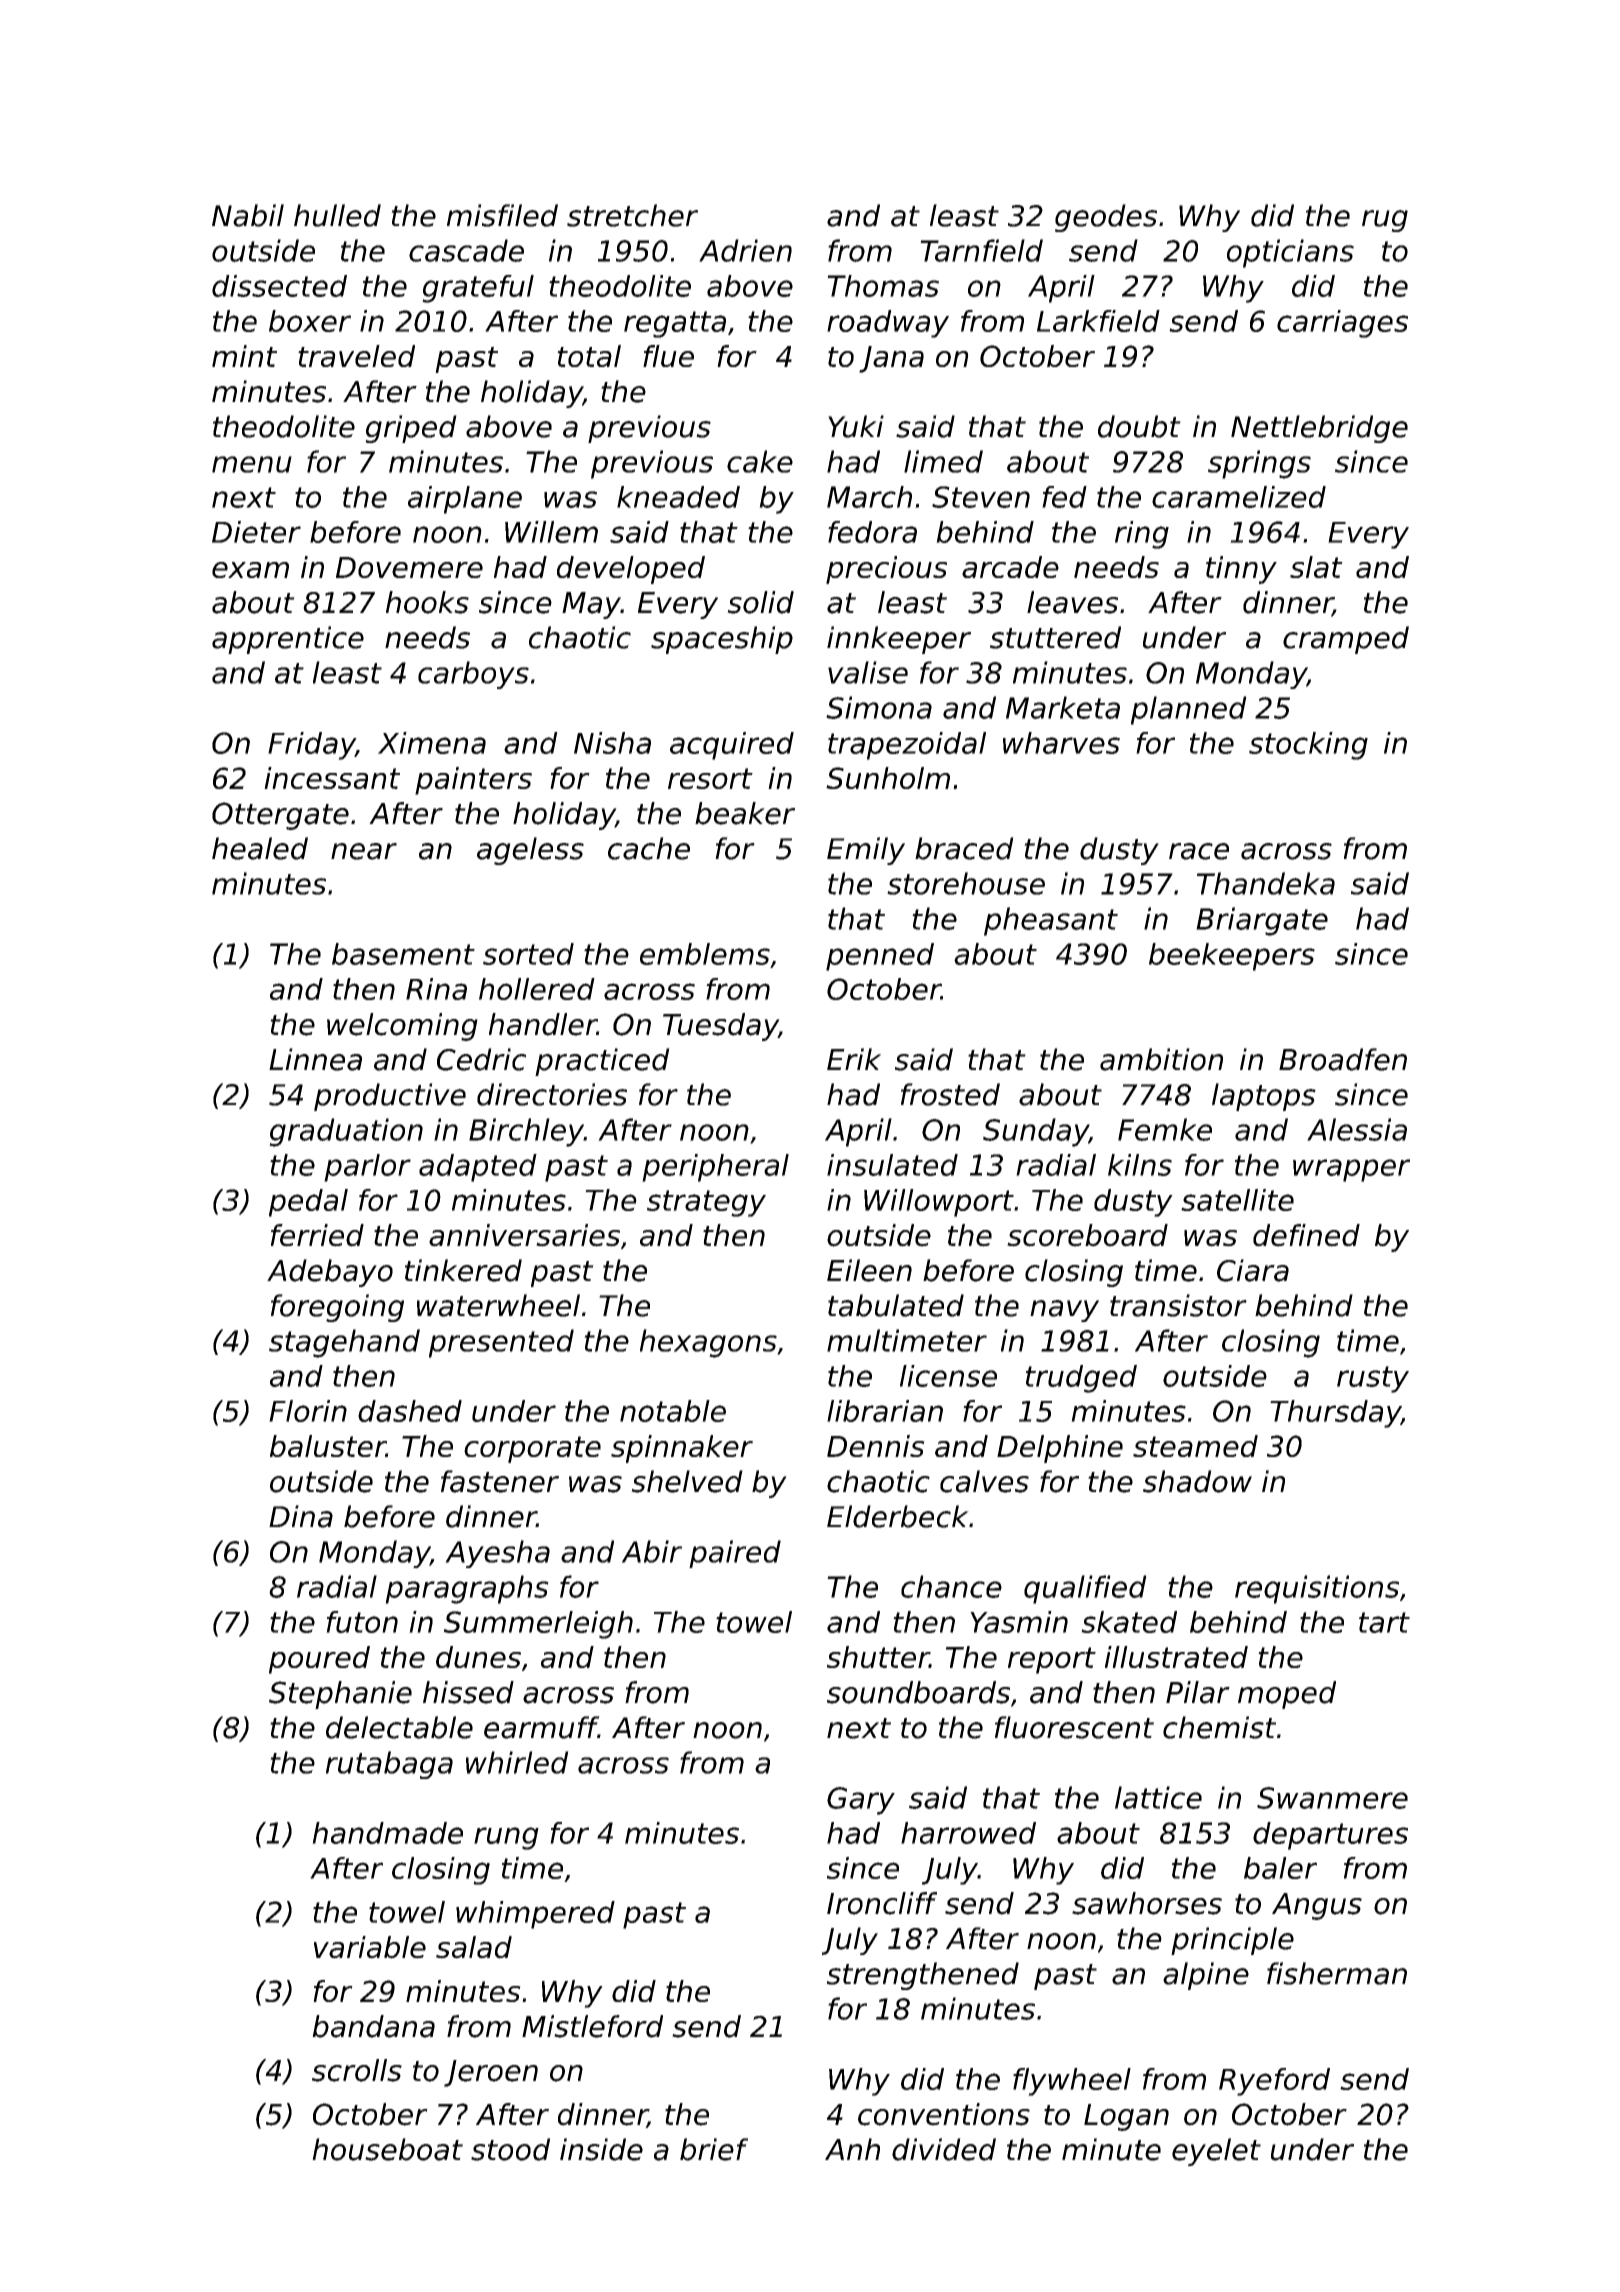 This screenshot has width=1620, height=2292. I want to click on scrolls, so click(357, 2070).
